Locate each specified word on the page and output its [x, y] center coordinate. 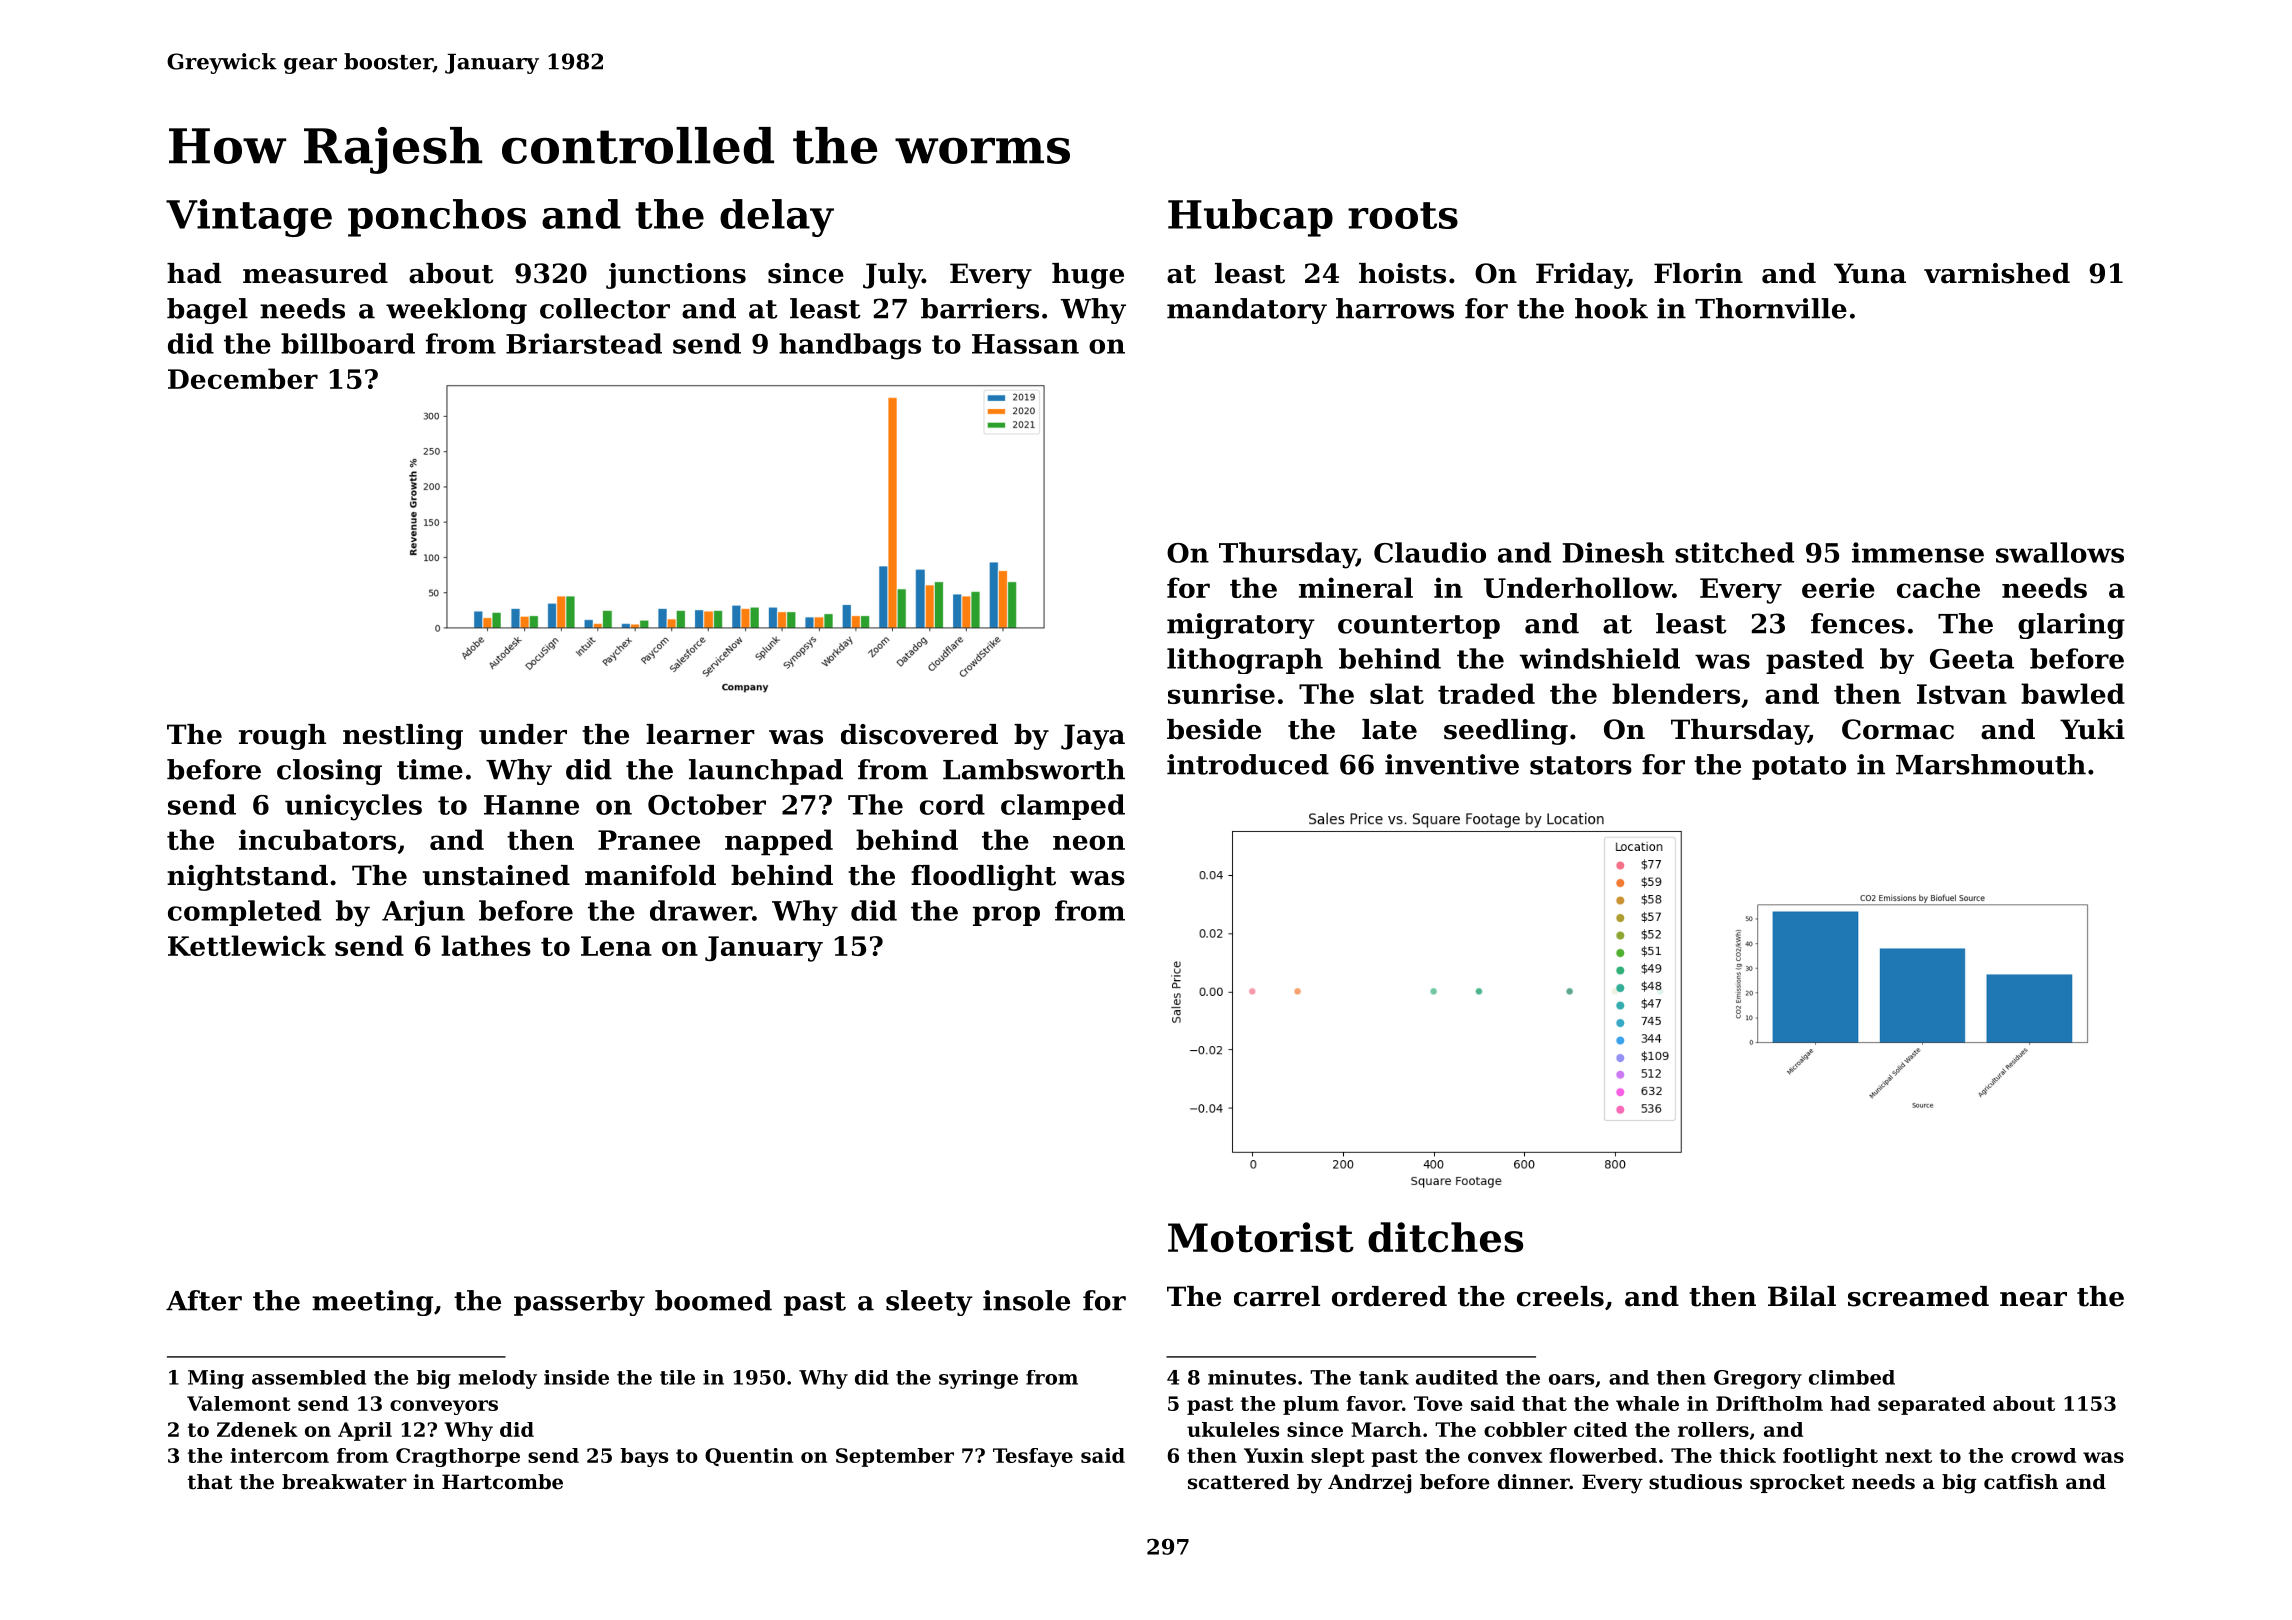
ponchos [437, 218]
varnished [1997, 273]
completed [244, 913]
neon [1089, 842]
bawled [2073, 693]
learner [700, 734]
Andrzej [1369, 1484]
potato [1799, 768]
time [430, 769]
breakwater [344, 1482]
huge [1088, 276]
